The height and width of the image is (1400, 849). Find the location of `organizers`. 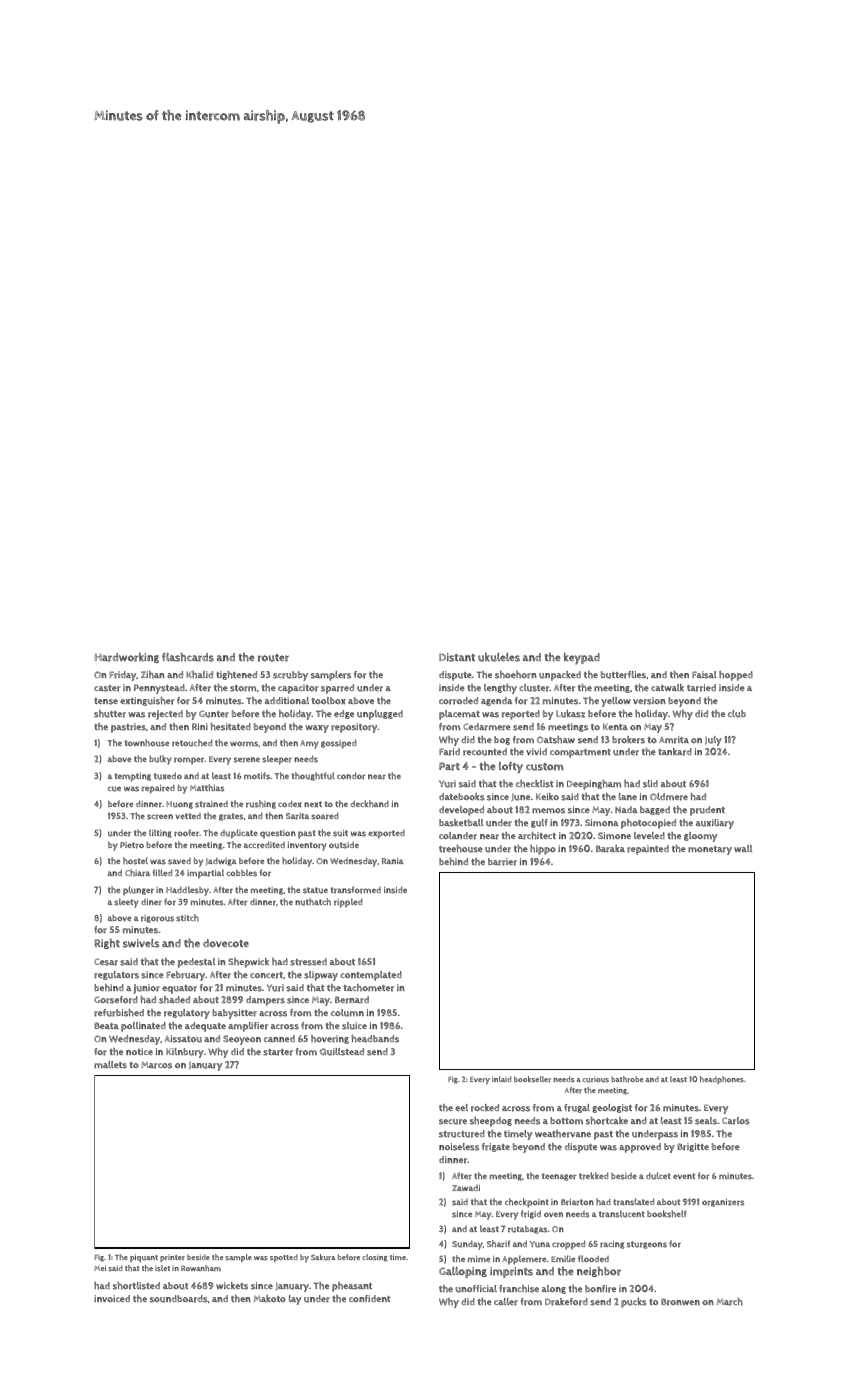

organizers is located at coordinates (723, 1203).
